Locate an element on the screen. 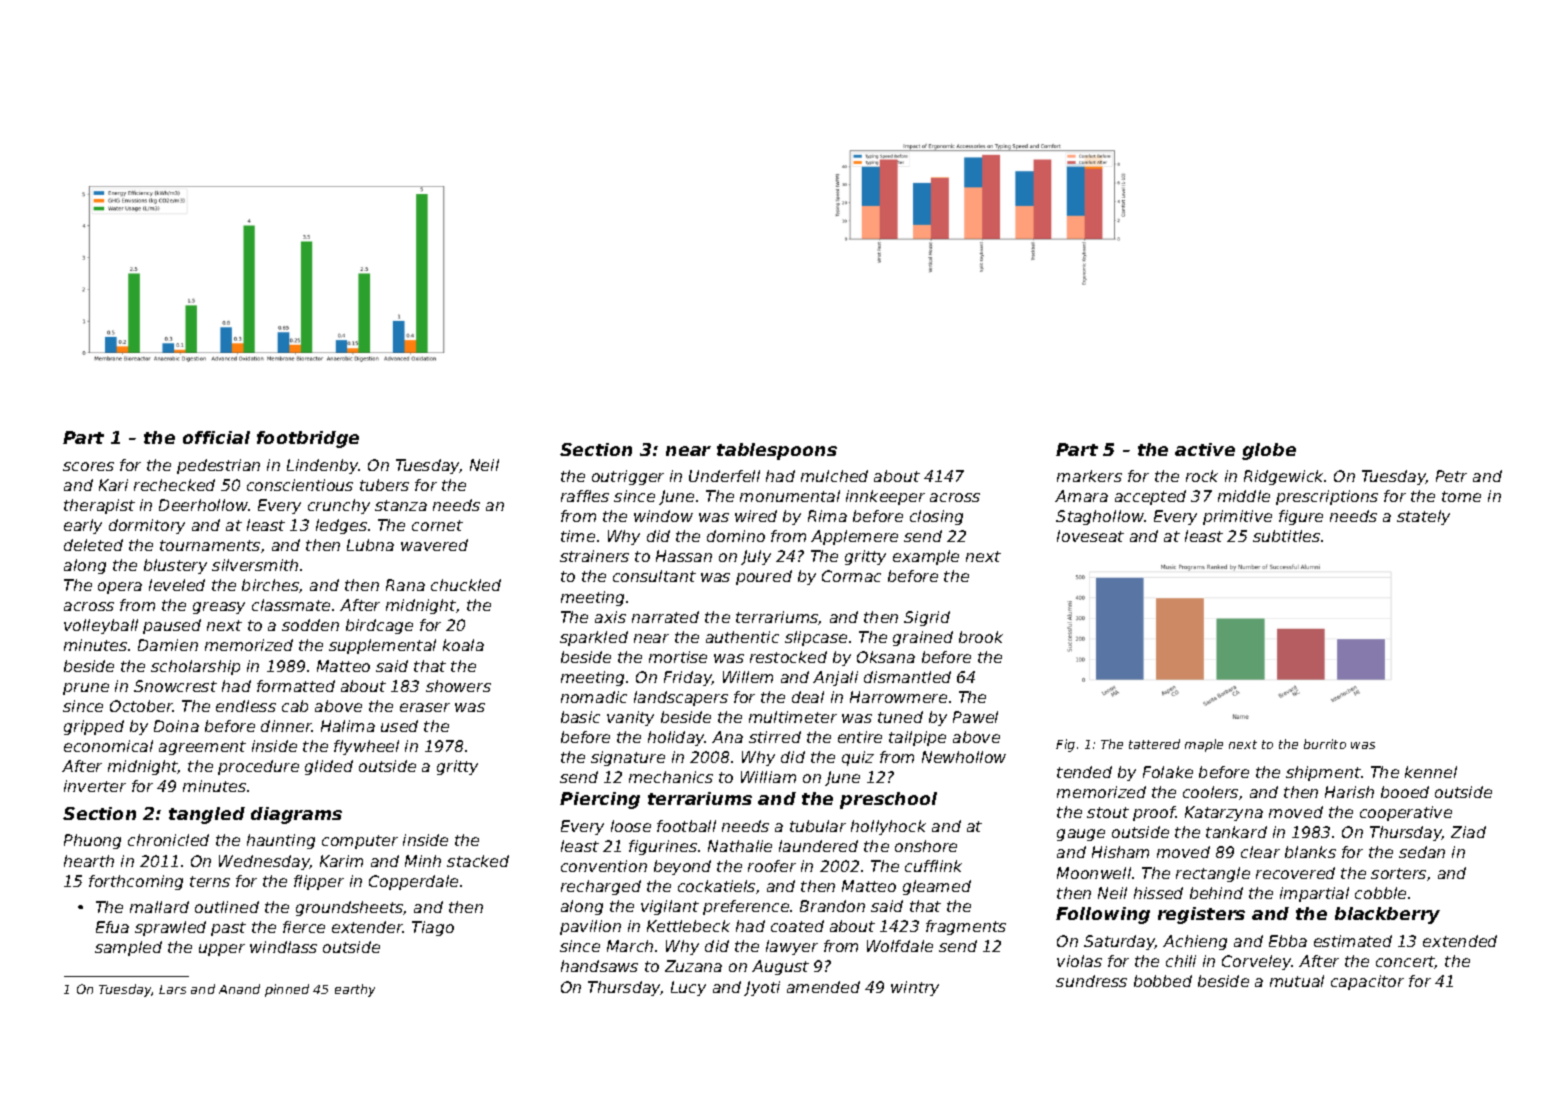  mortise is located at coordinates (678, 657).
